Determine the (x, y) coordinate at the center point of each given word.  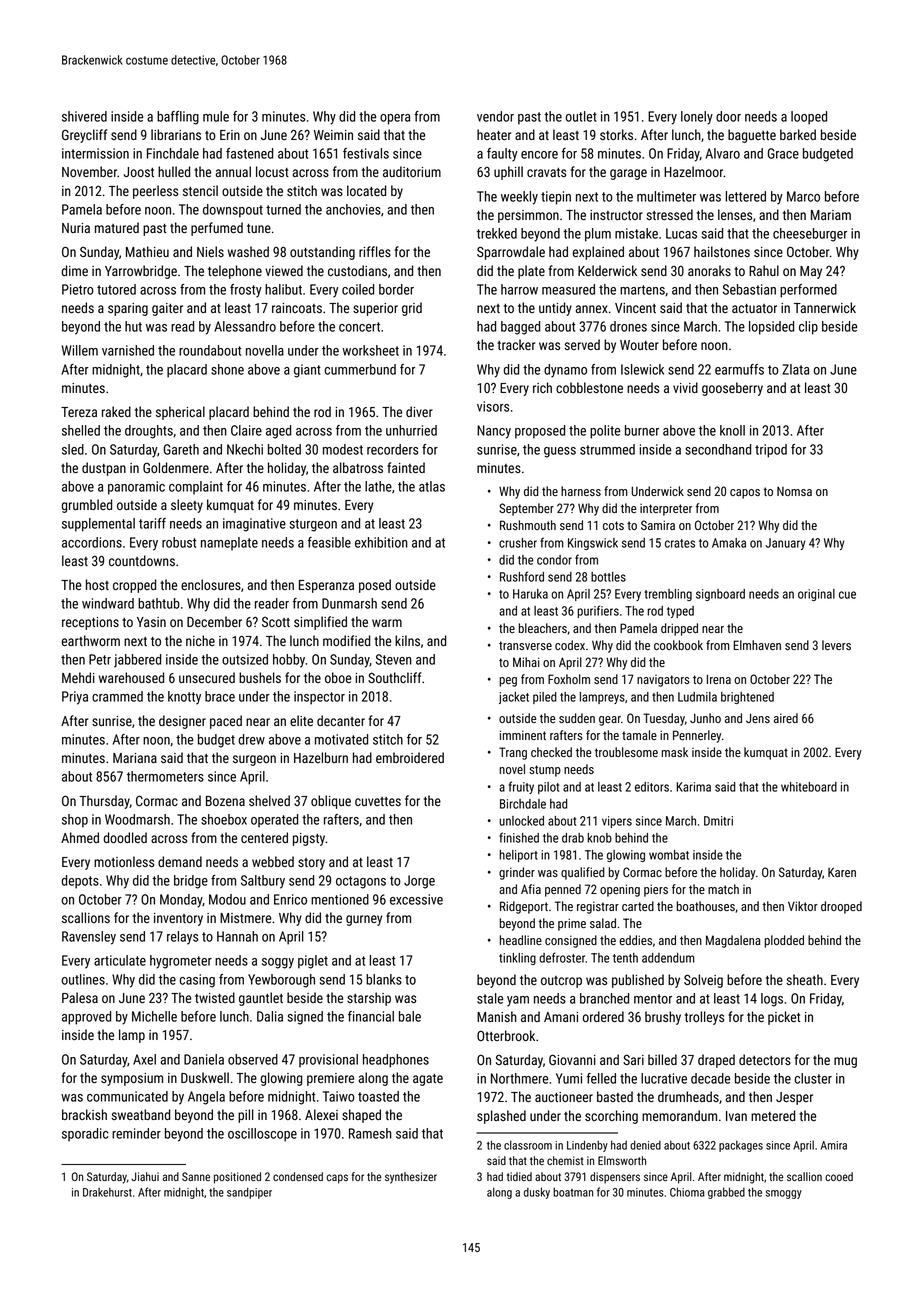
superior (375, 309)
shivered (84, 116)
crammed (117, 696)
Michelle (154, 1016)
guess (560, 452)
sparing (128, 309)
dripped (679, 629)
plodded (784, 941)
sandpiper (249, 1193)
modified (346, 640)
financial (371, 1016)
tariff (152, 523)
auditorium (412, 171)
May (811, 272)
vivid (685, 387)
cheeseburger (810, 235)
